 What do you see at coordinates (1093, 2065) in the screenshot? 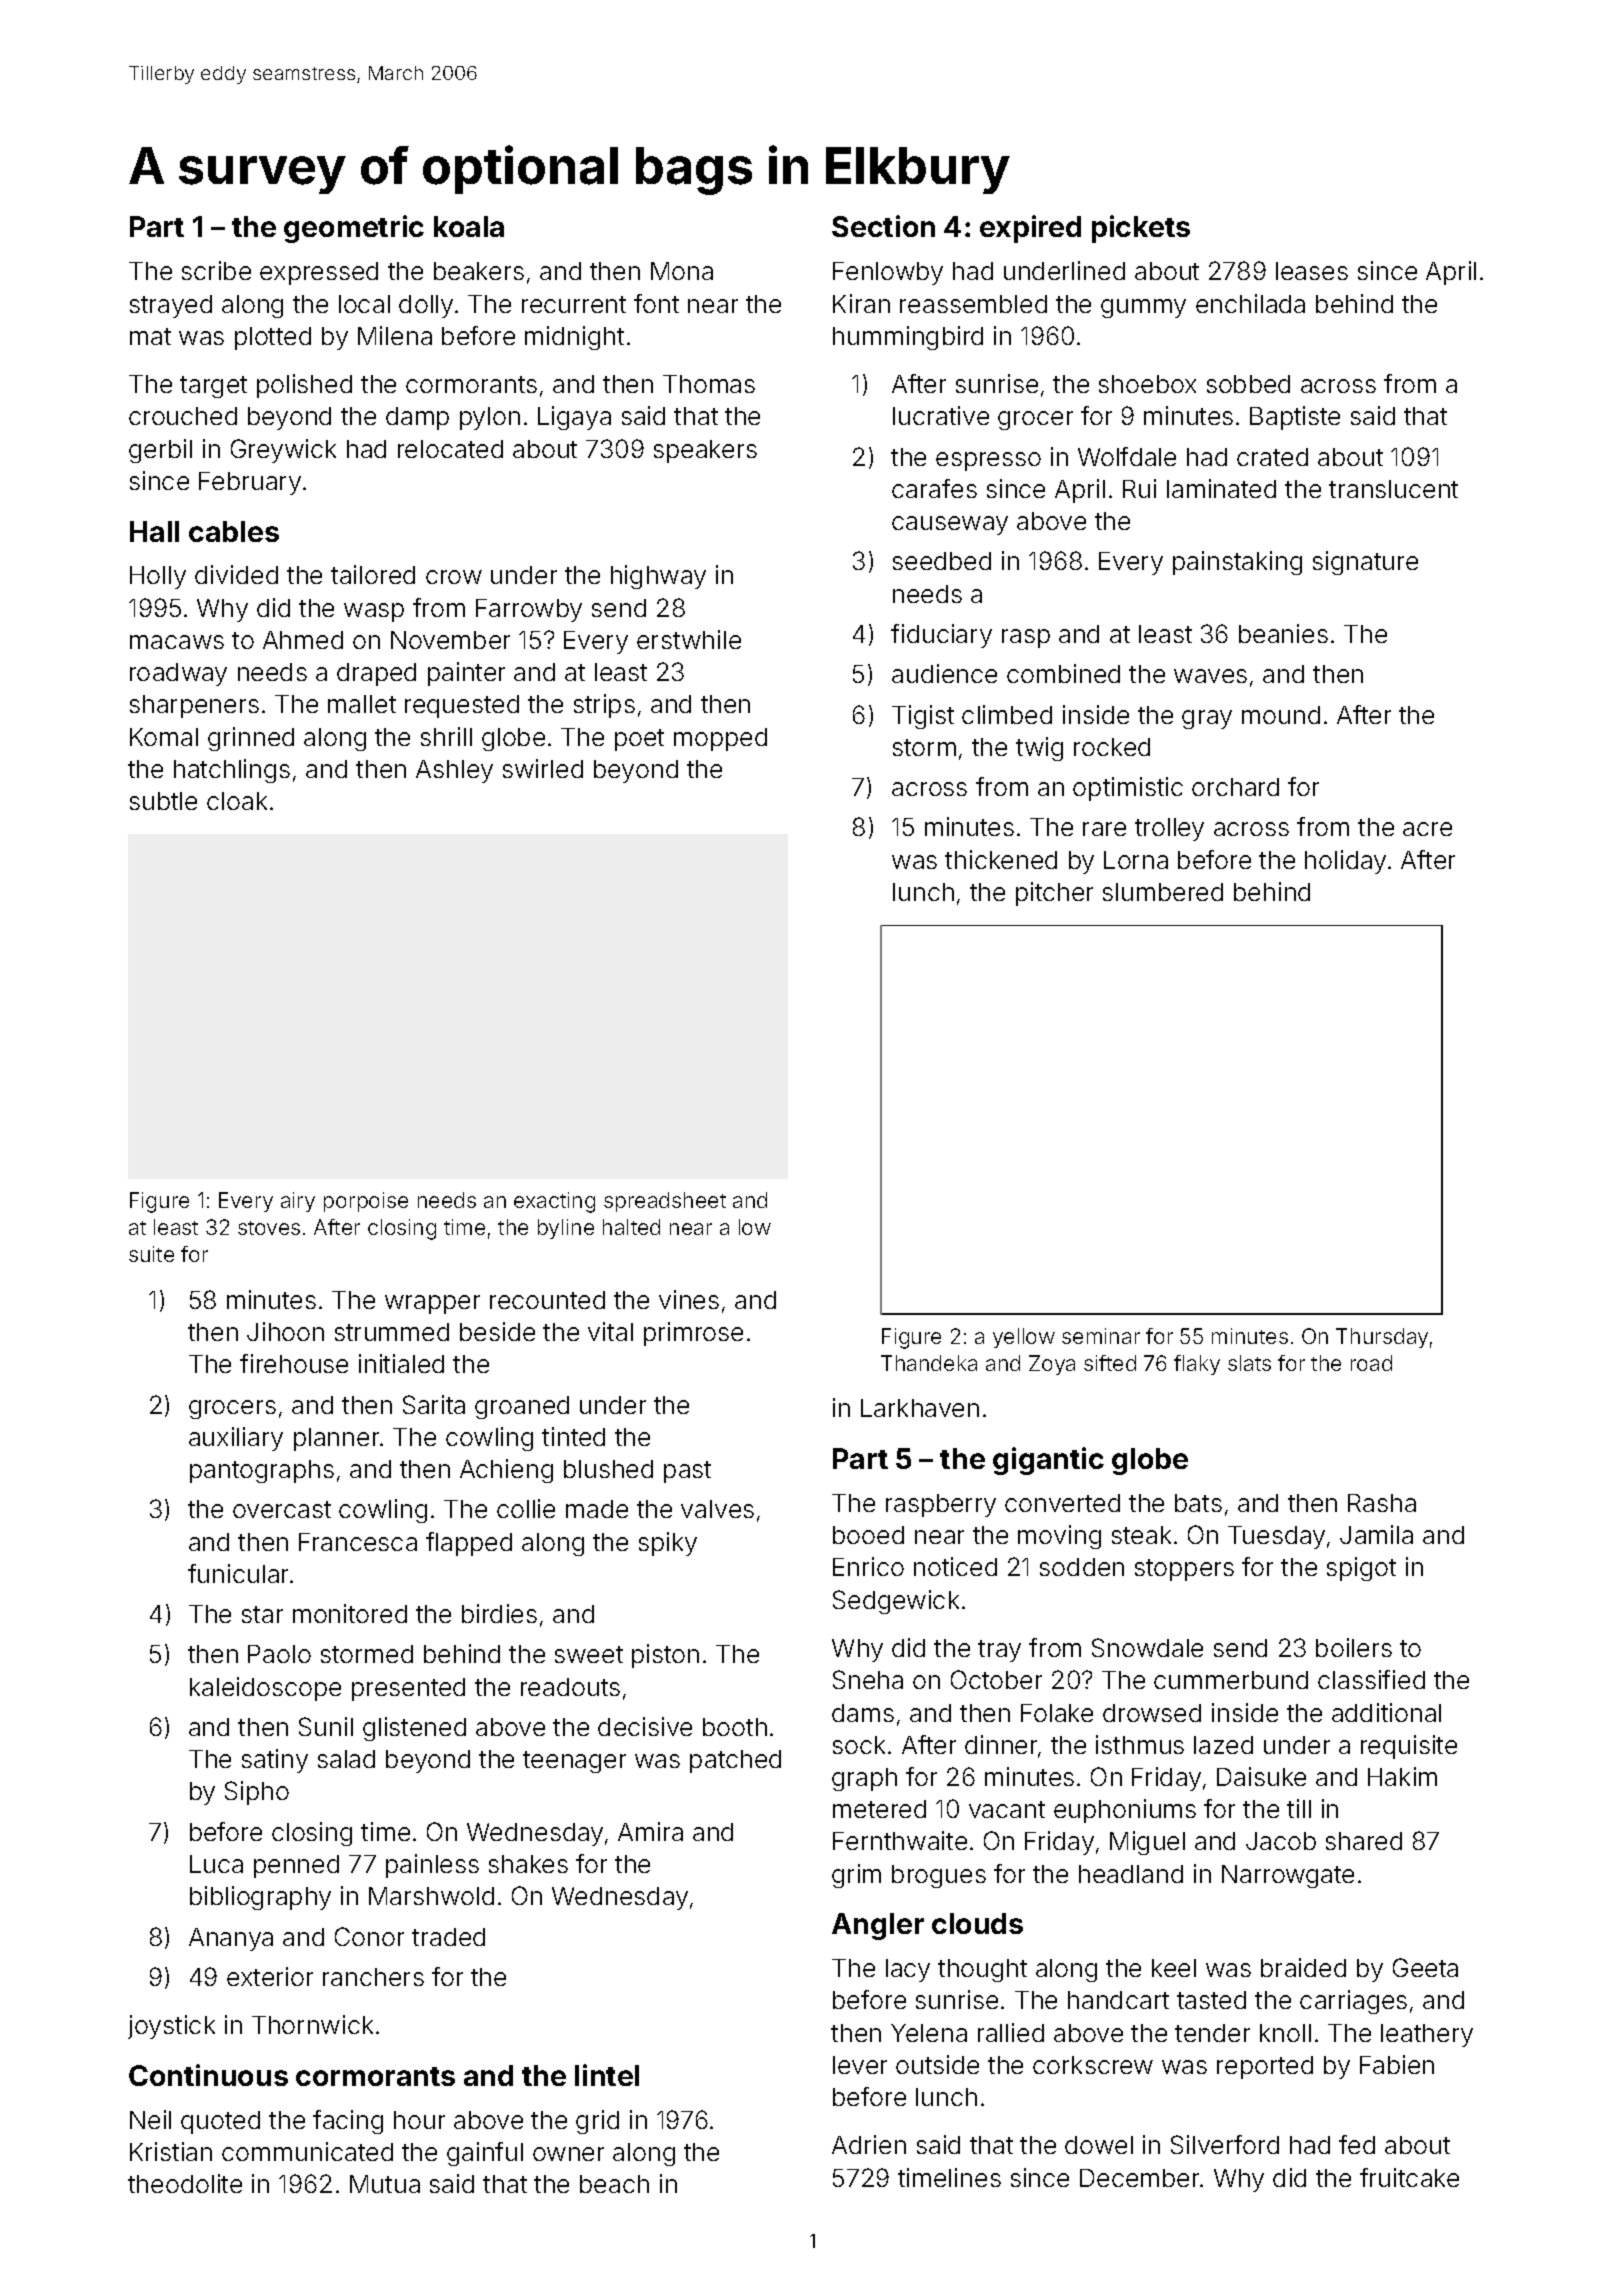
I see `corkscrew` at bounding box center [1093, 2065].
